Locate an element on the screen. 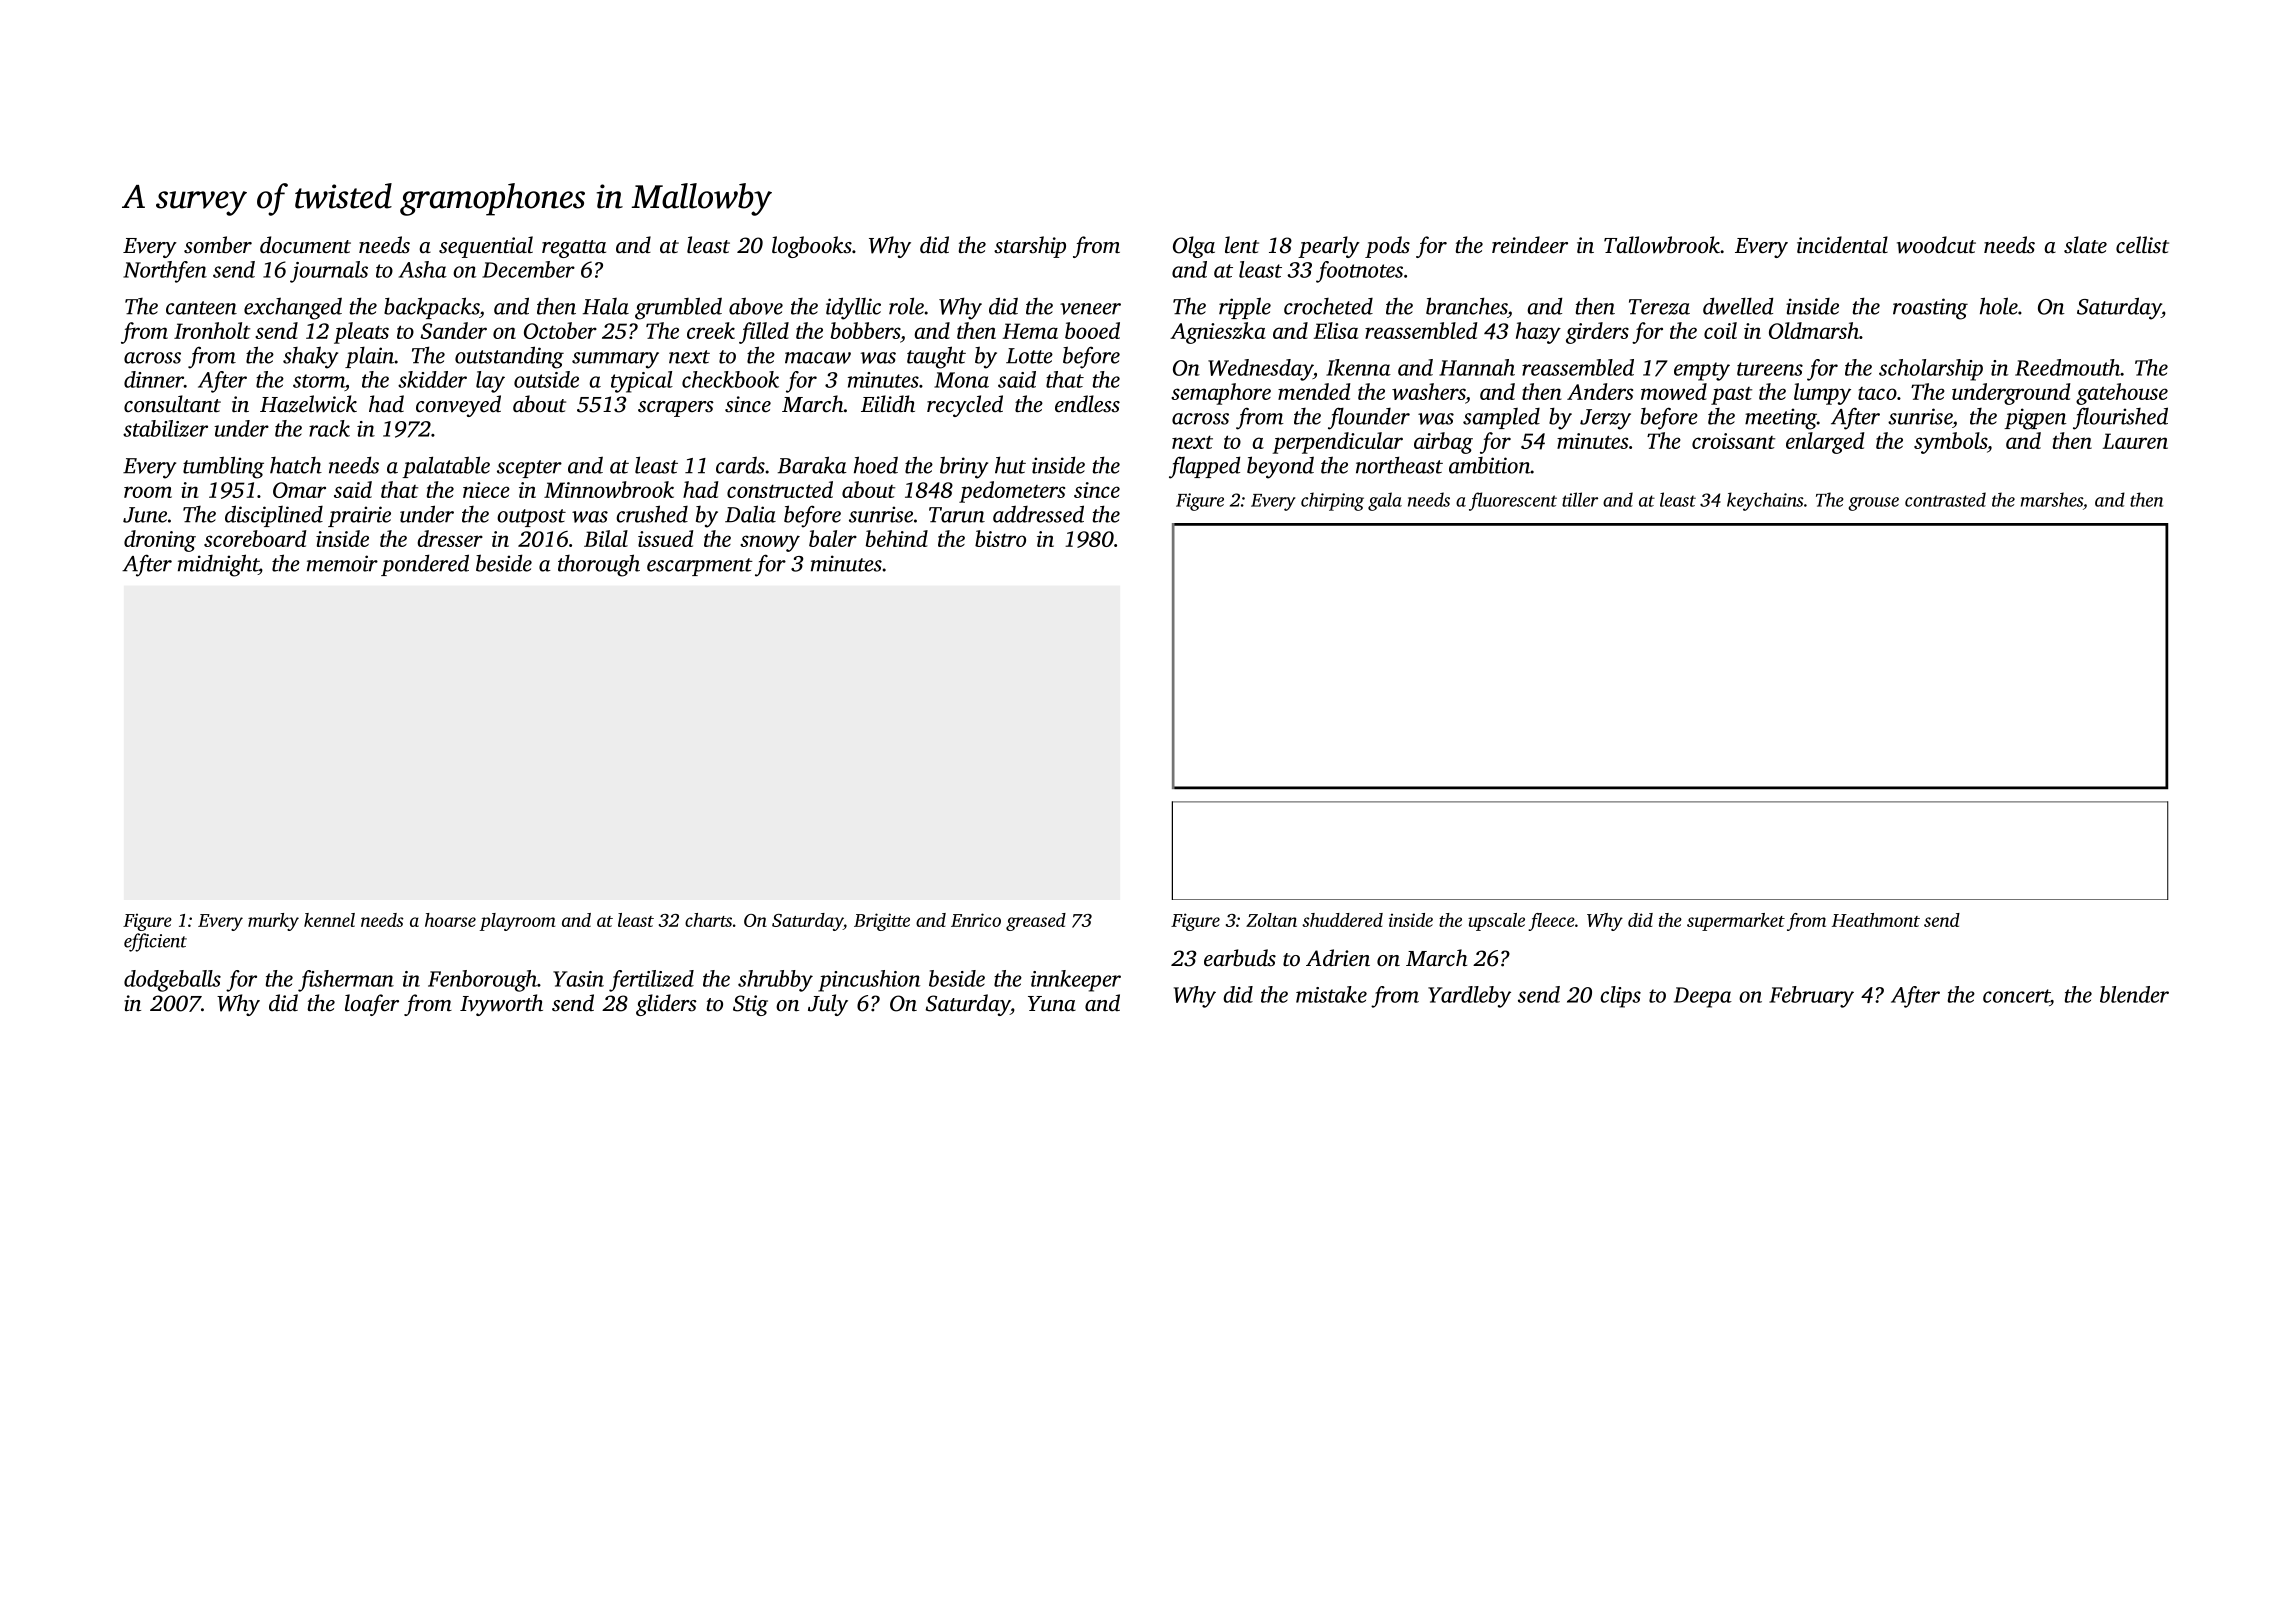 Image resolution: width=2292 pixels, height=1620 pixels. Yardleby is located at coordinates (1469, 997).
